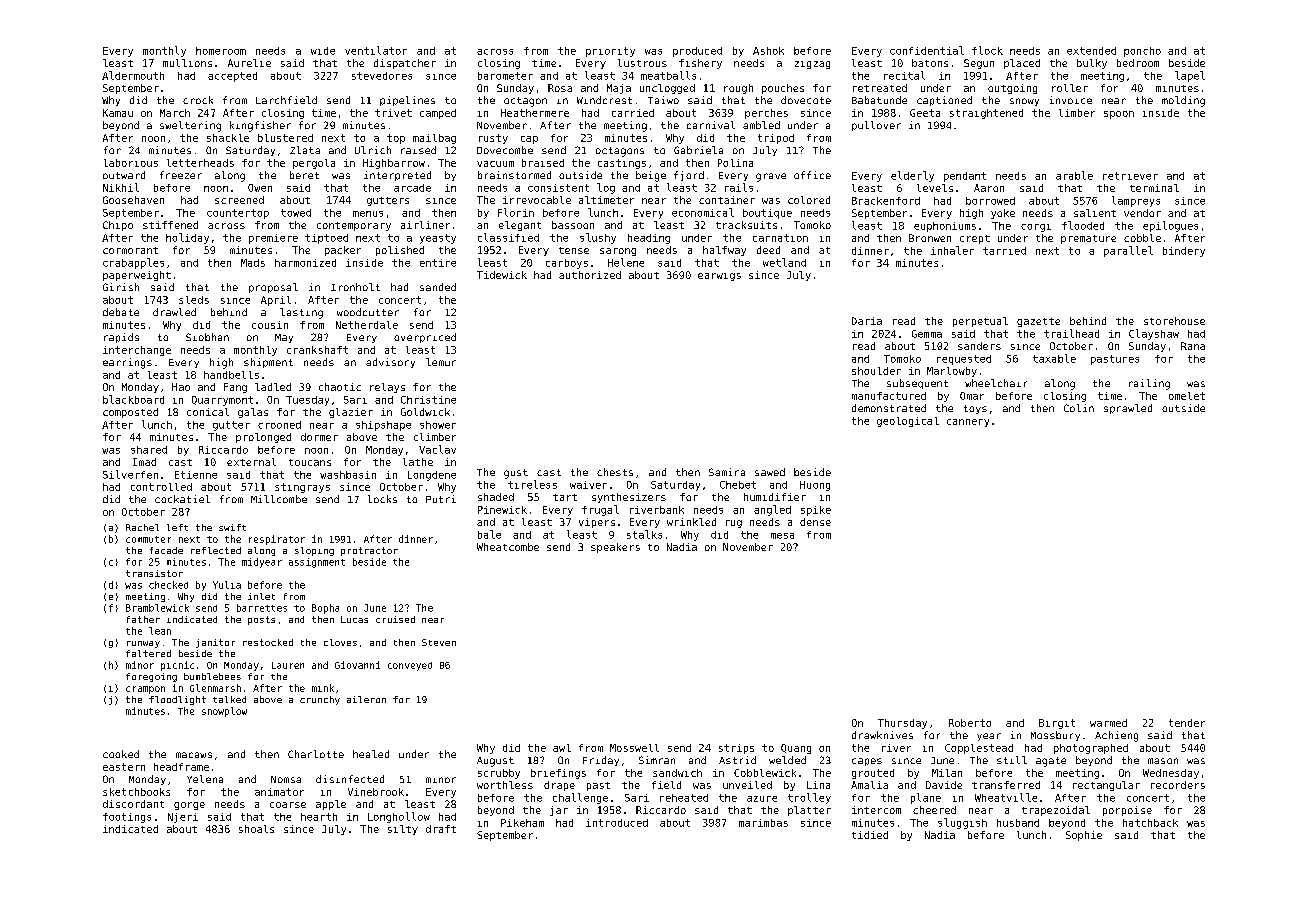  I want to click on taxable, so click(1054, 358).
